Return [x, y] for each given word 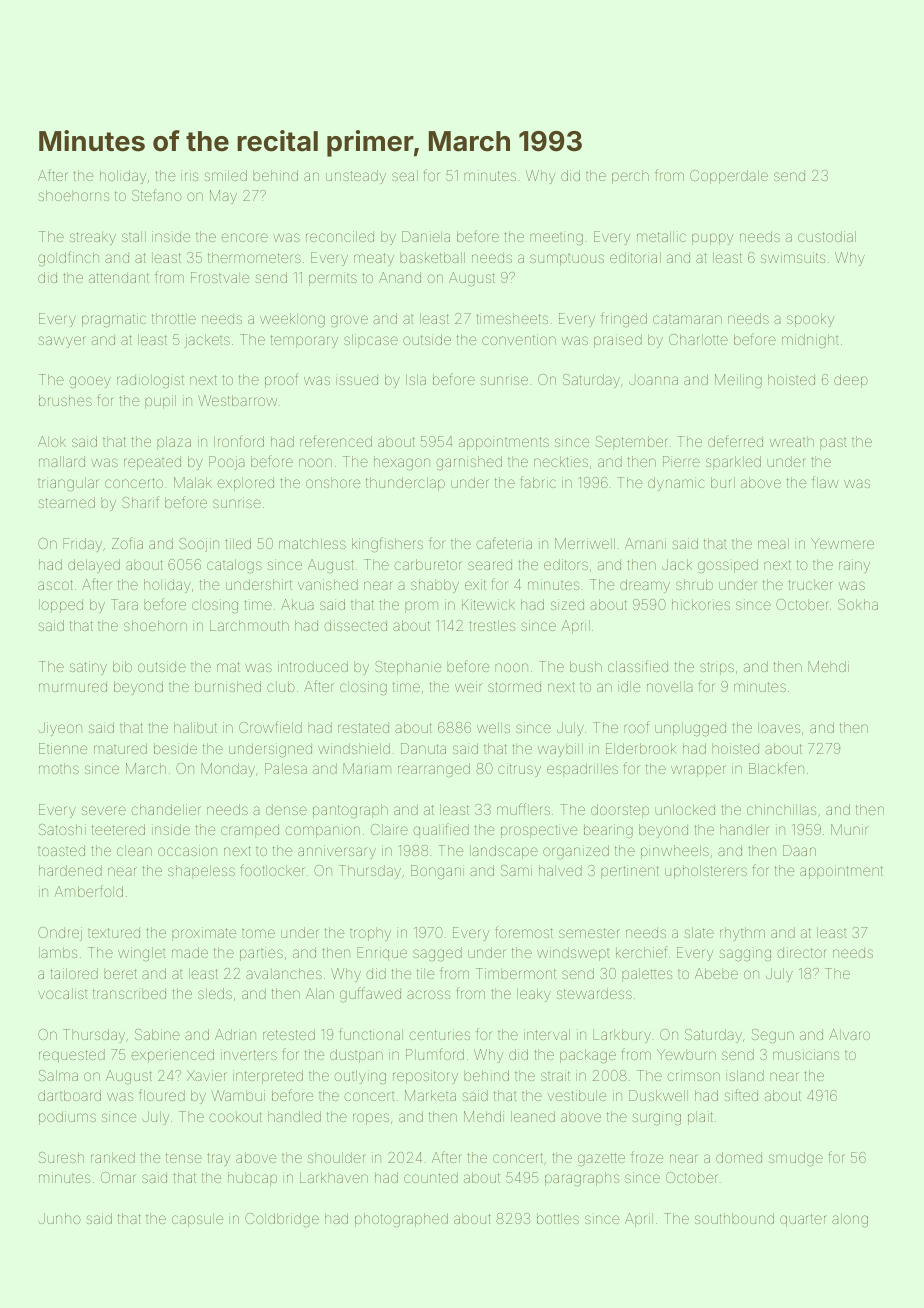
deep [851, 381]
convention [519, 339]
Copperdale [729, 177]
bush [586, 666]
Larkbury [622, 1036]
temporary [304, 341]
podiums [67, 1118]
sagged [437, 954]
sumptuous [567, 260]
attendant [119, 277]
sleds [215, 993]
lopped [61, 606]
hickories [701, 604]
